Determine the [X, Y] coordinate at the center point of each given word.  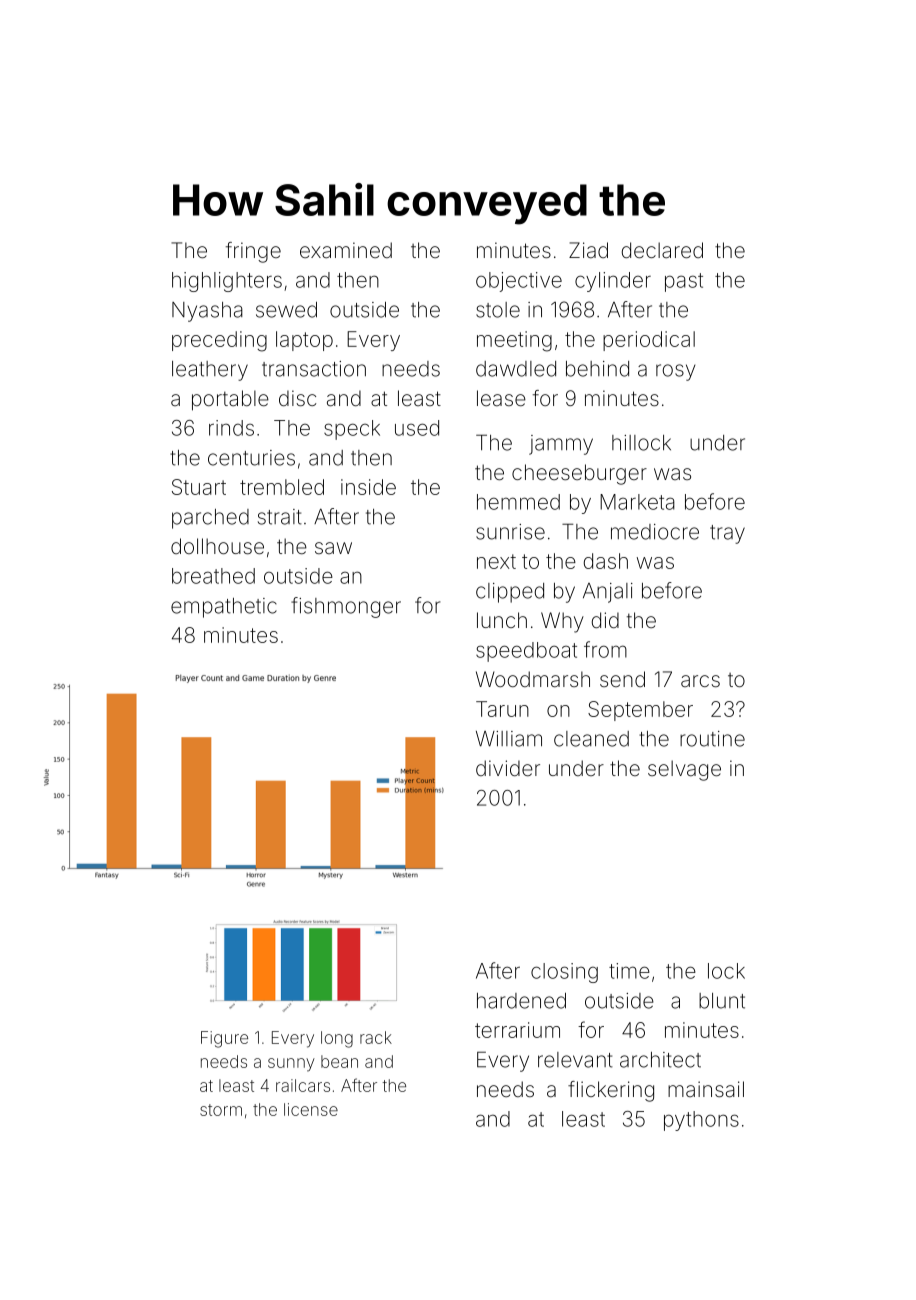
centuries [251, 458]
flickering [611, 1091]
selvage [684, 770]
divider [508, 768]
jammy [561, 445]
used [417, 428]
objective [519, 282]
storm [221, 1110]
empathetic [224, 608]
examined [346, 250]
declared [662, 250]
